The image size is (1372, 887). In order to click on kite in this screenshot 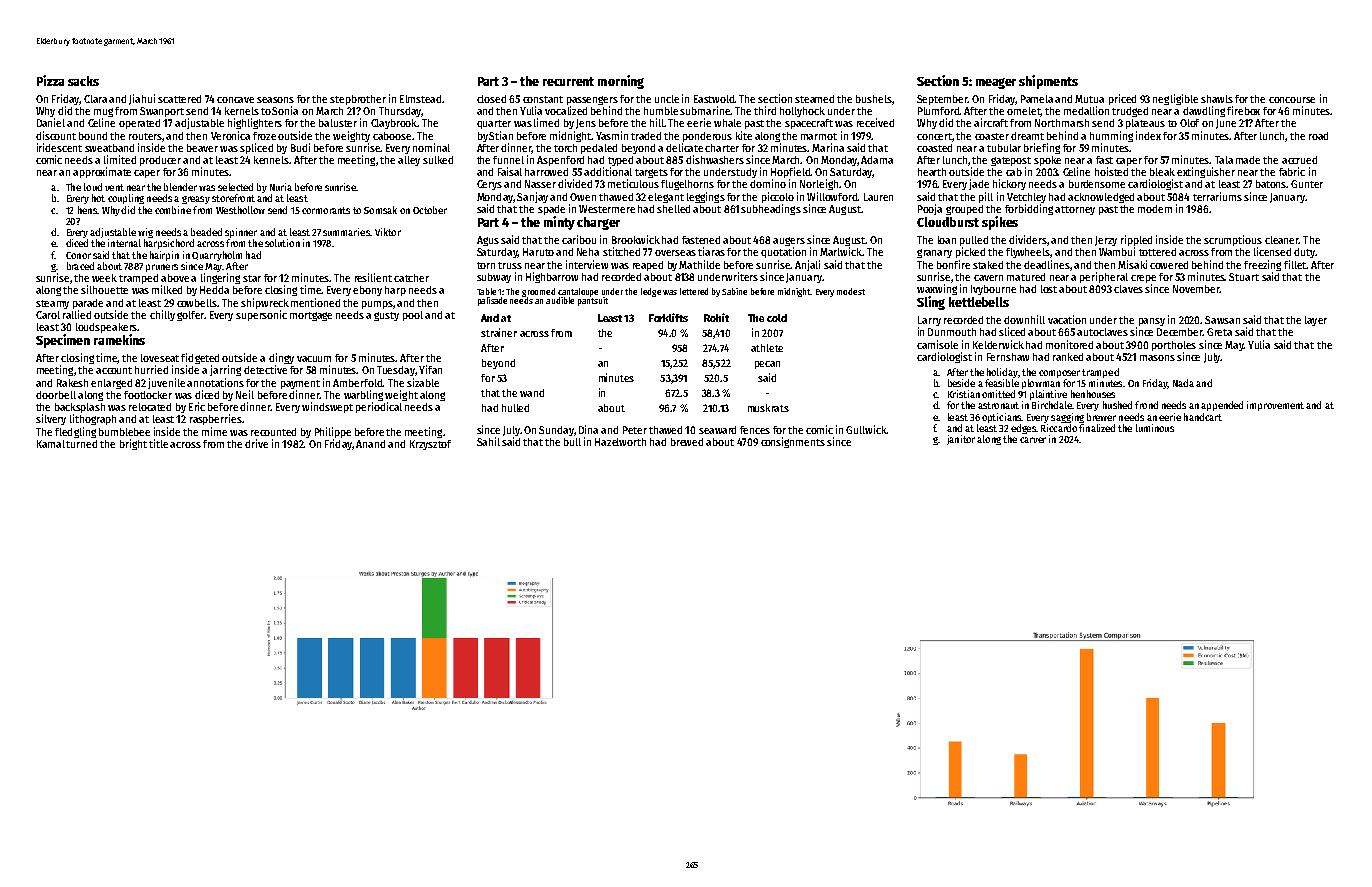, I will do `click(744, 135)`.
